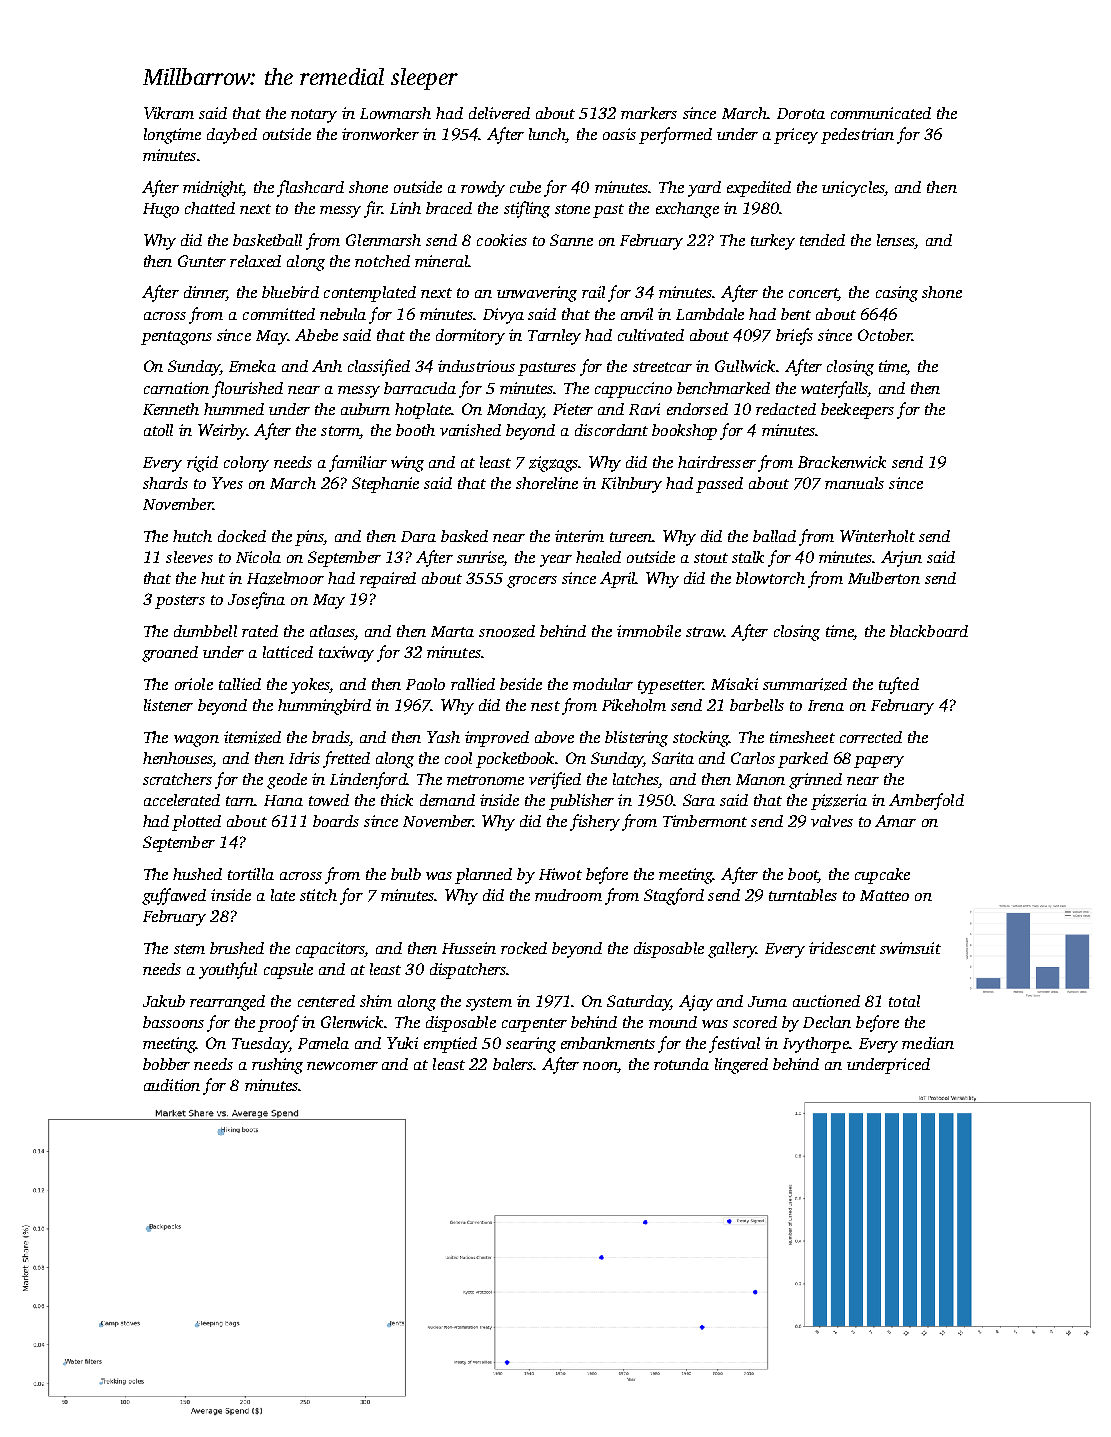 The height and width of the document is (1437, 1111). What do you see at coordinates (674, 896) in the document?
I see `Stagford` at bounding box center [674, 896].
